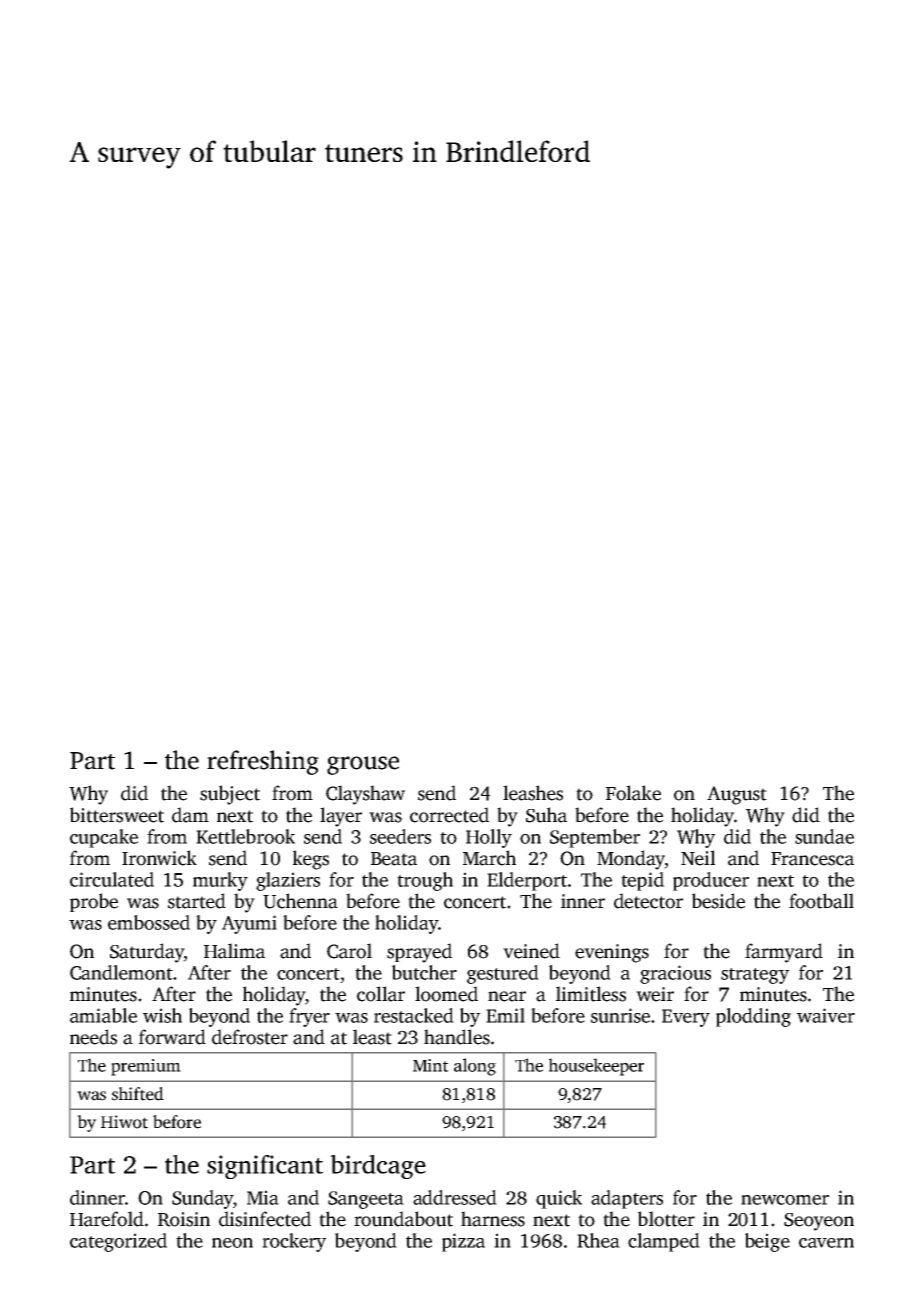  I want to click on Elderport, so click(527, 881).
